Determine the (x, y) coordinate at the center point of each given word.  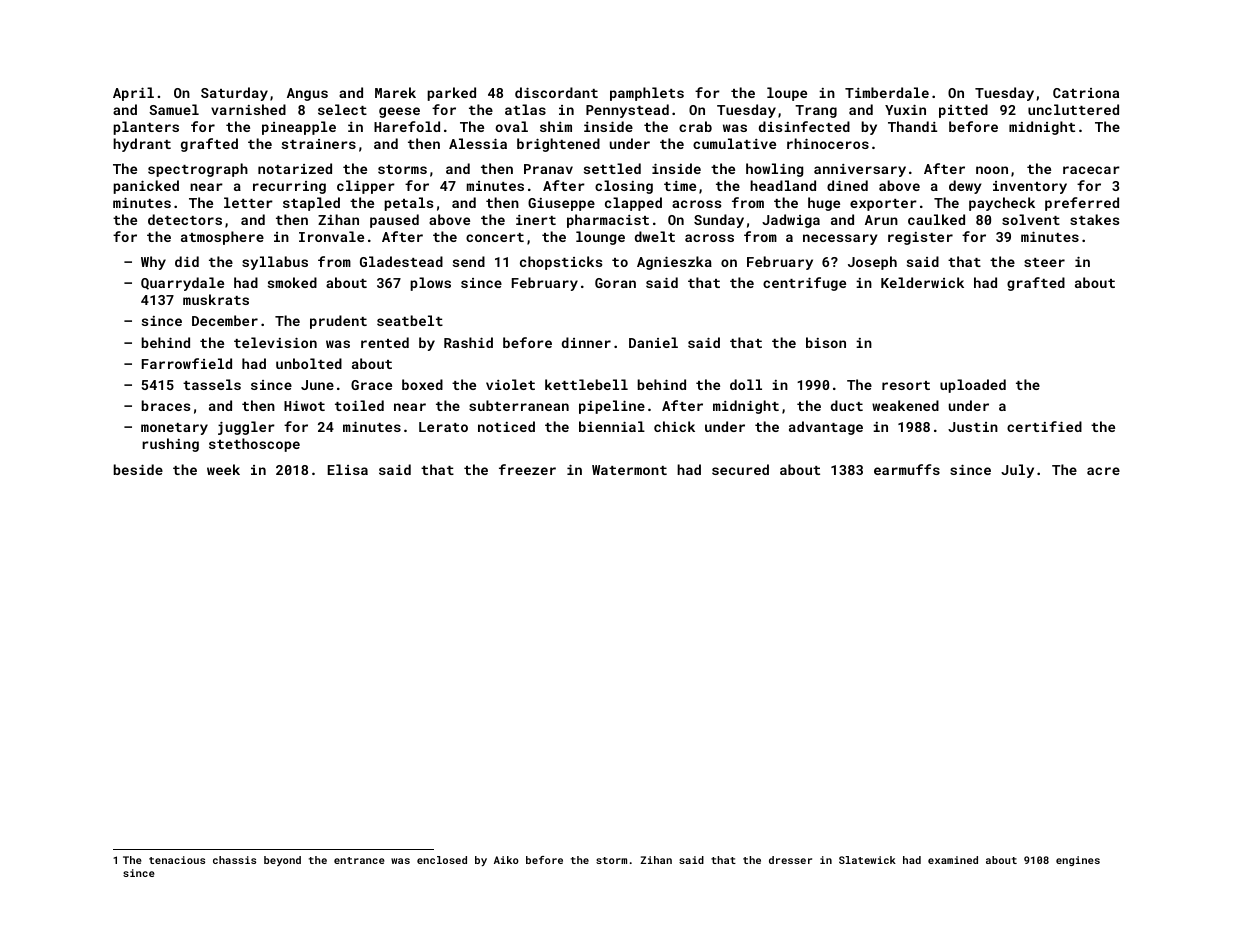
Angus (307, 94)
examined (953, 860)
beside (138, 469)
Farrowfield (187, 363)
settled (612, 168)
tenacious (177, 860)
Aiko (506, 860)
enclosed (442, 860)
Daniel (653, 342)
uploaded (973, 386)
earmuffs (907, 469)
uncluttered (1073, 109)
